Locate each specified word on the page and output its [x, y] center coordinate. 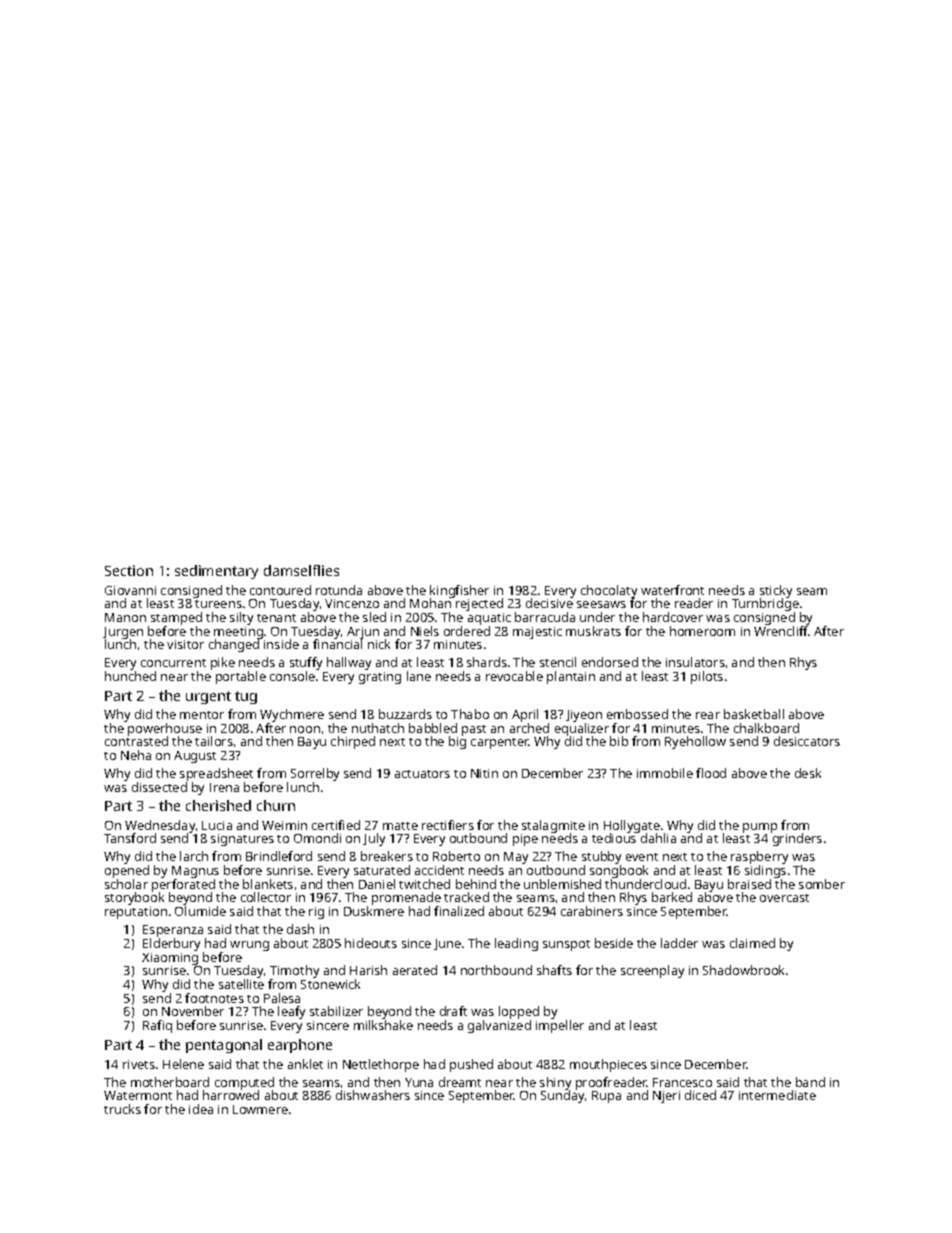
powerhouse [165, 730]
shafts [554, 970]
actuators [422, 774]
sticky [776, 592]
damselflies [301, 570]
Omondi [317, 838]
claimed [752, 943]
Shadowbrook [743, 970]
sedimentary [216, 572]
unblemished [562, 884]
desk [808, 773]
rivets [139, 1064]
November [193, 1011]
